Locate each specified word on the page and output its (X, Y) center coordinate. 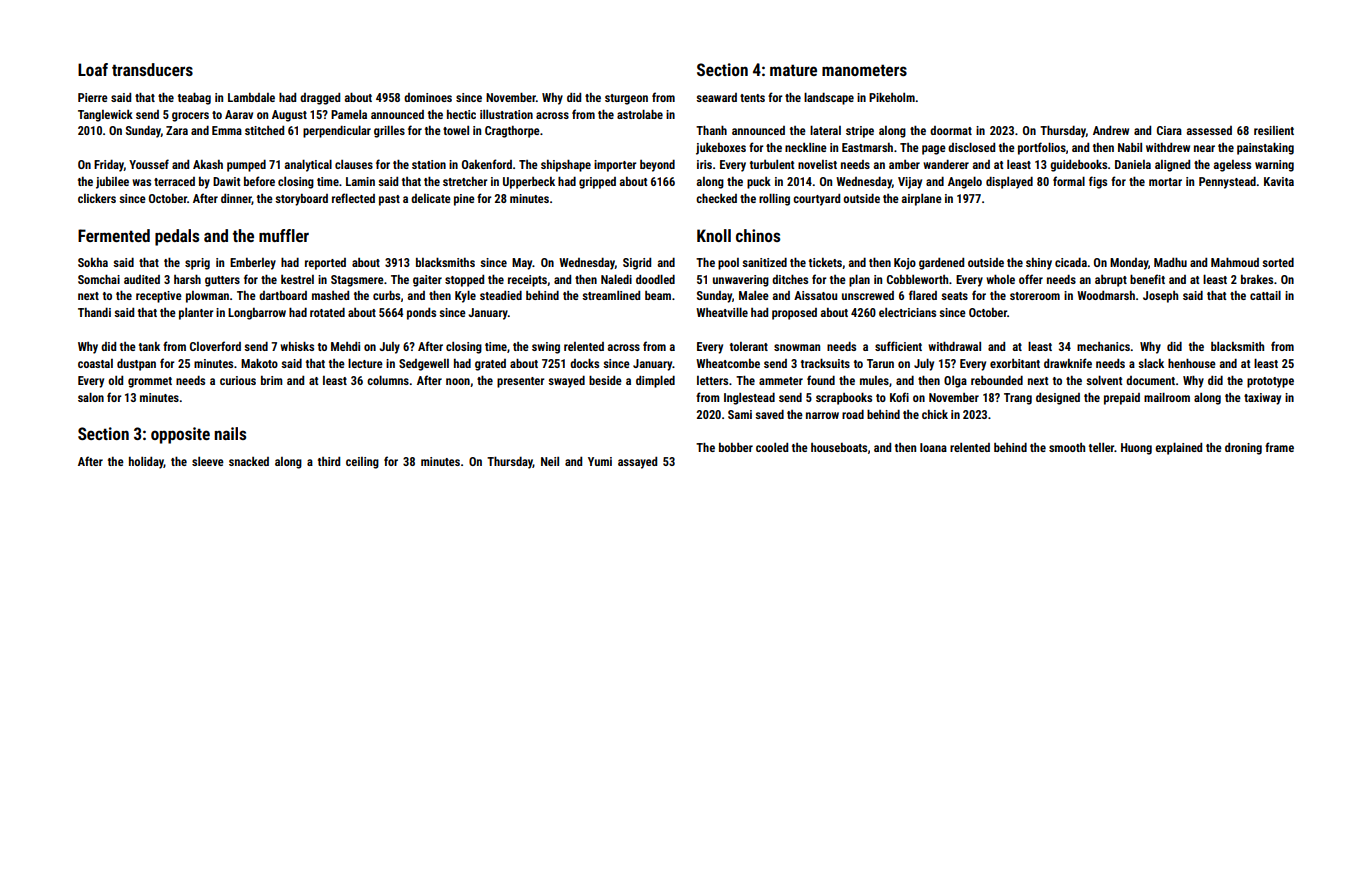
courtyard (816, 200)
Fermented (114, 235)
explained (1178, 448)
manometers (864, 70)
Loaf (93, 69)
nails (230, 433)
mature (793, 70)
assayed (637, 463)
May (522, 264)
